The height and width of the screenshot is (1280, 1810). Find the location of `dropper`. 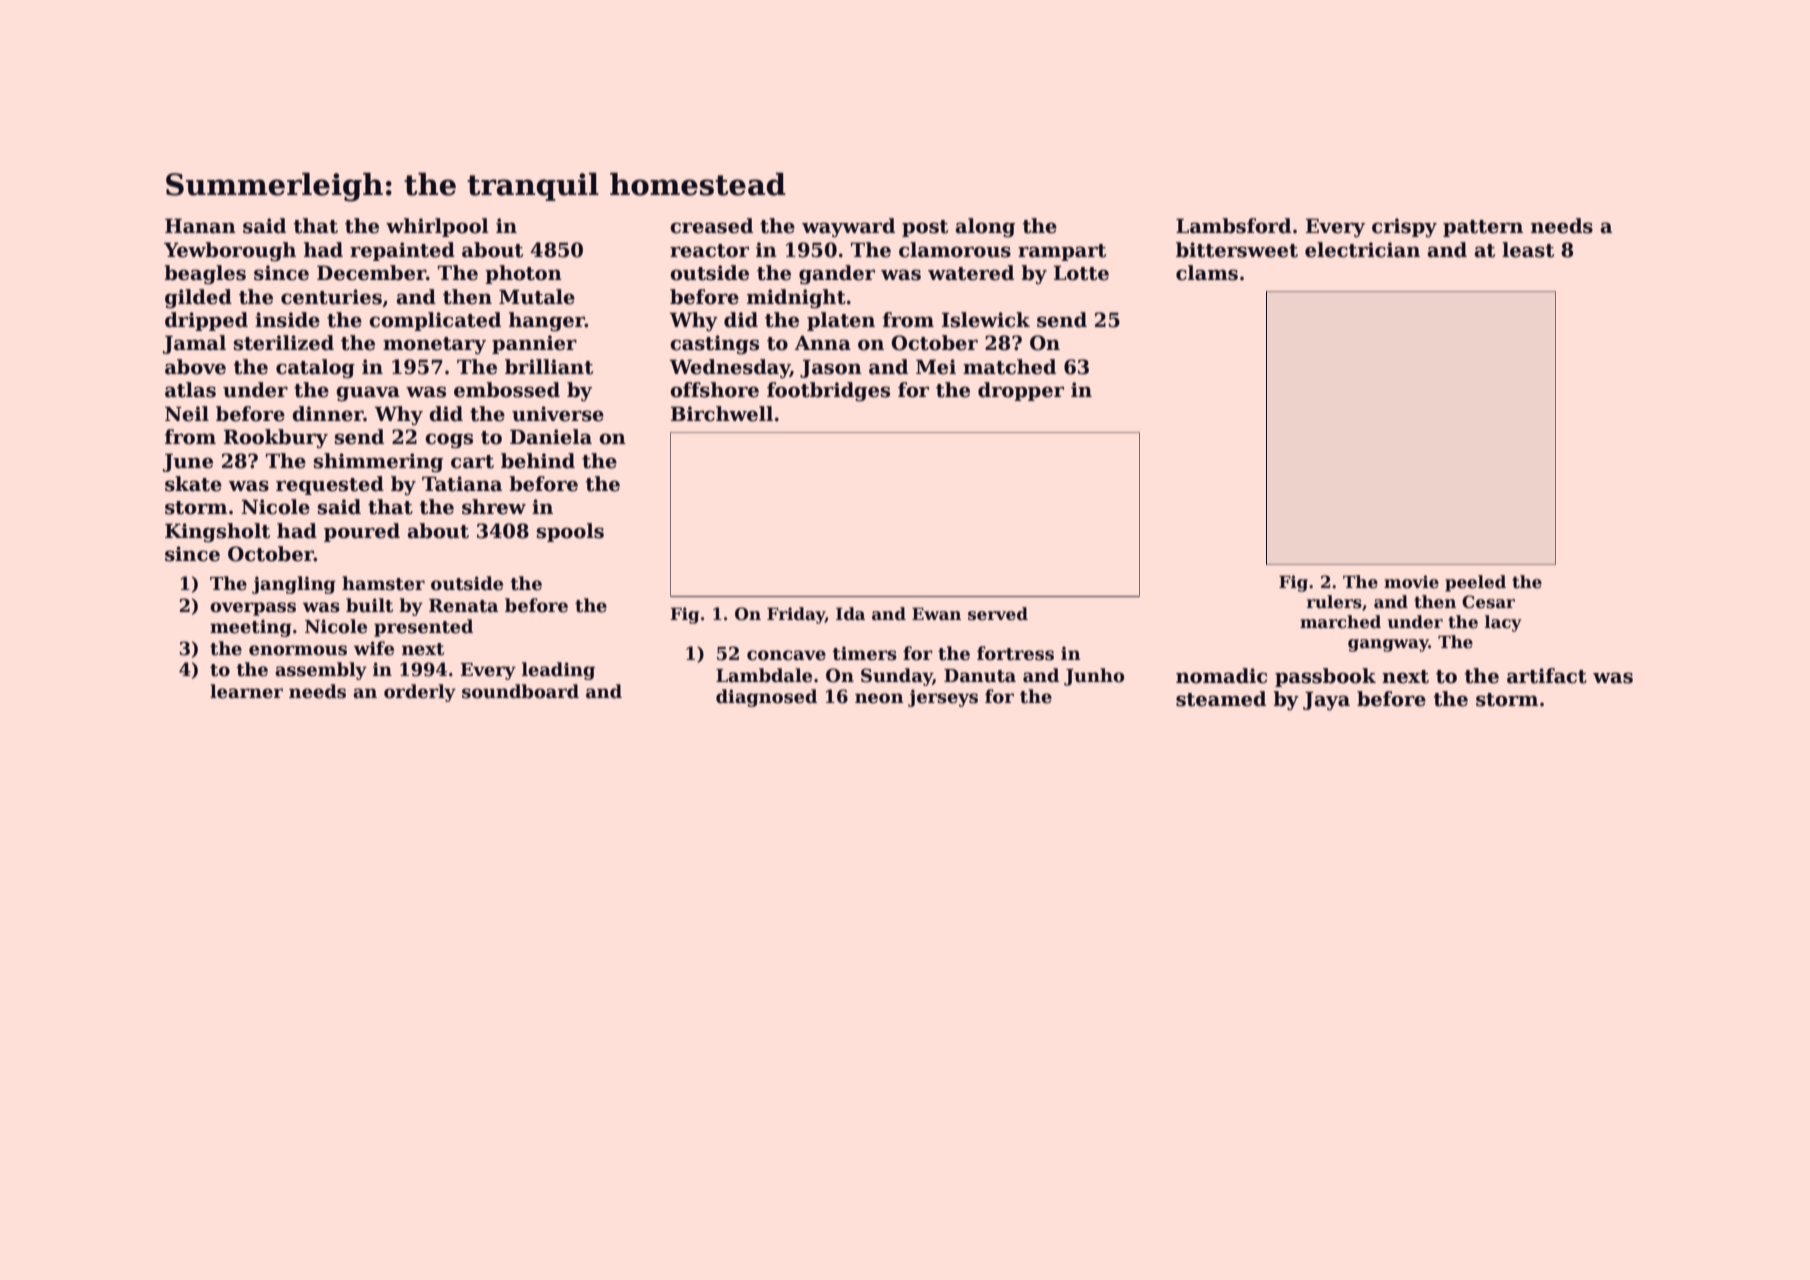

dropper is located at coordinates (1021, 391).
